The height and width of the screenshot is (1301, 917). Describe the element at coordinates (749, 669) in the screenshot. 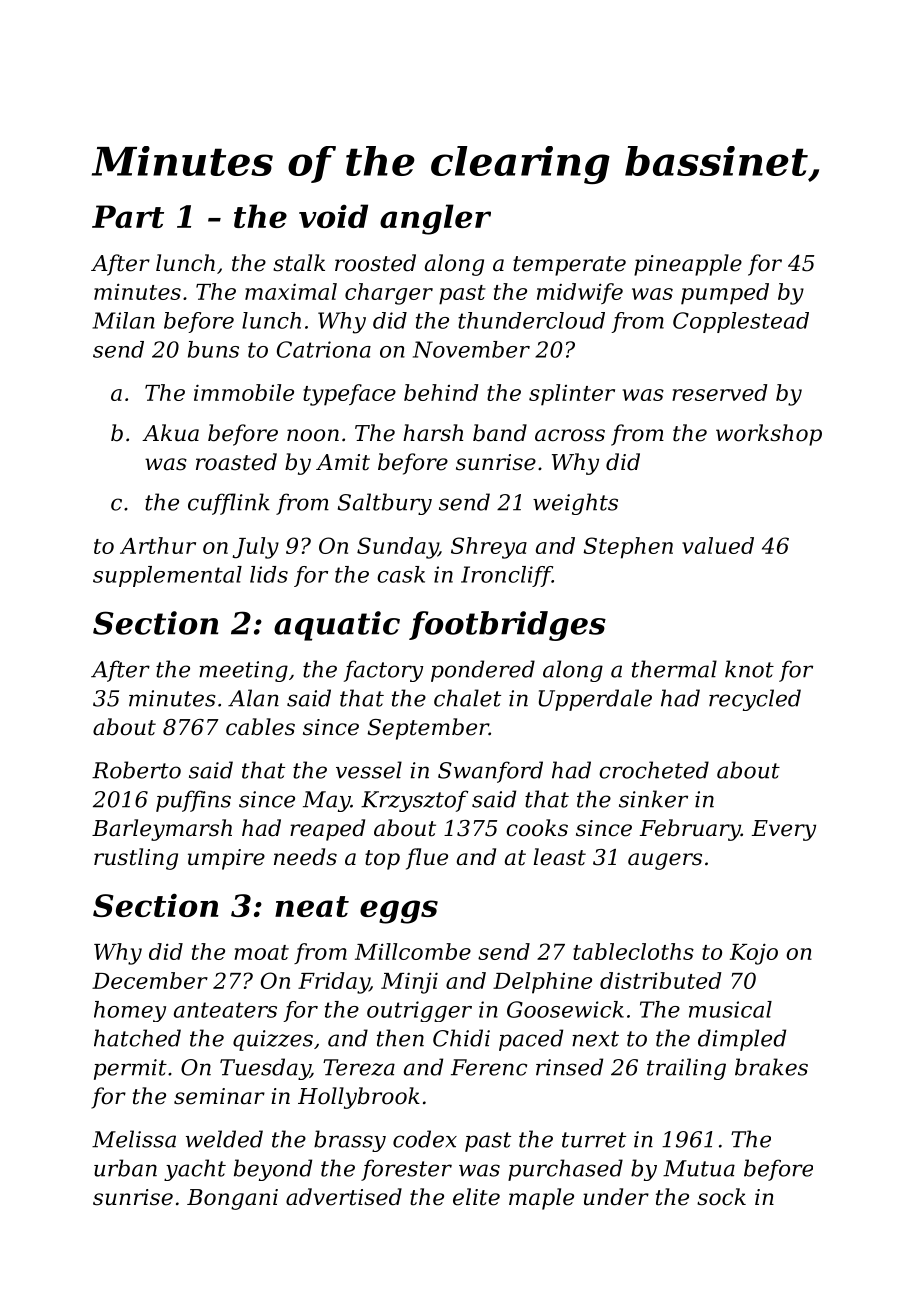

I see `knot` at that location.
